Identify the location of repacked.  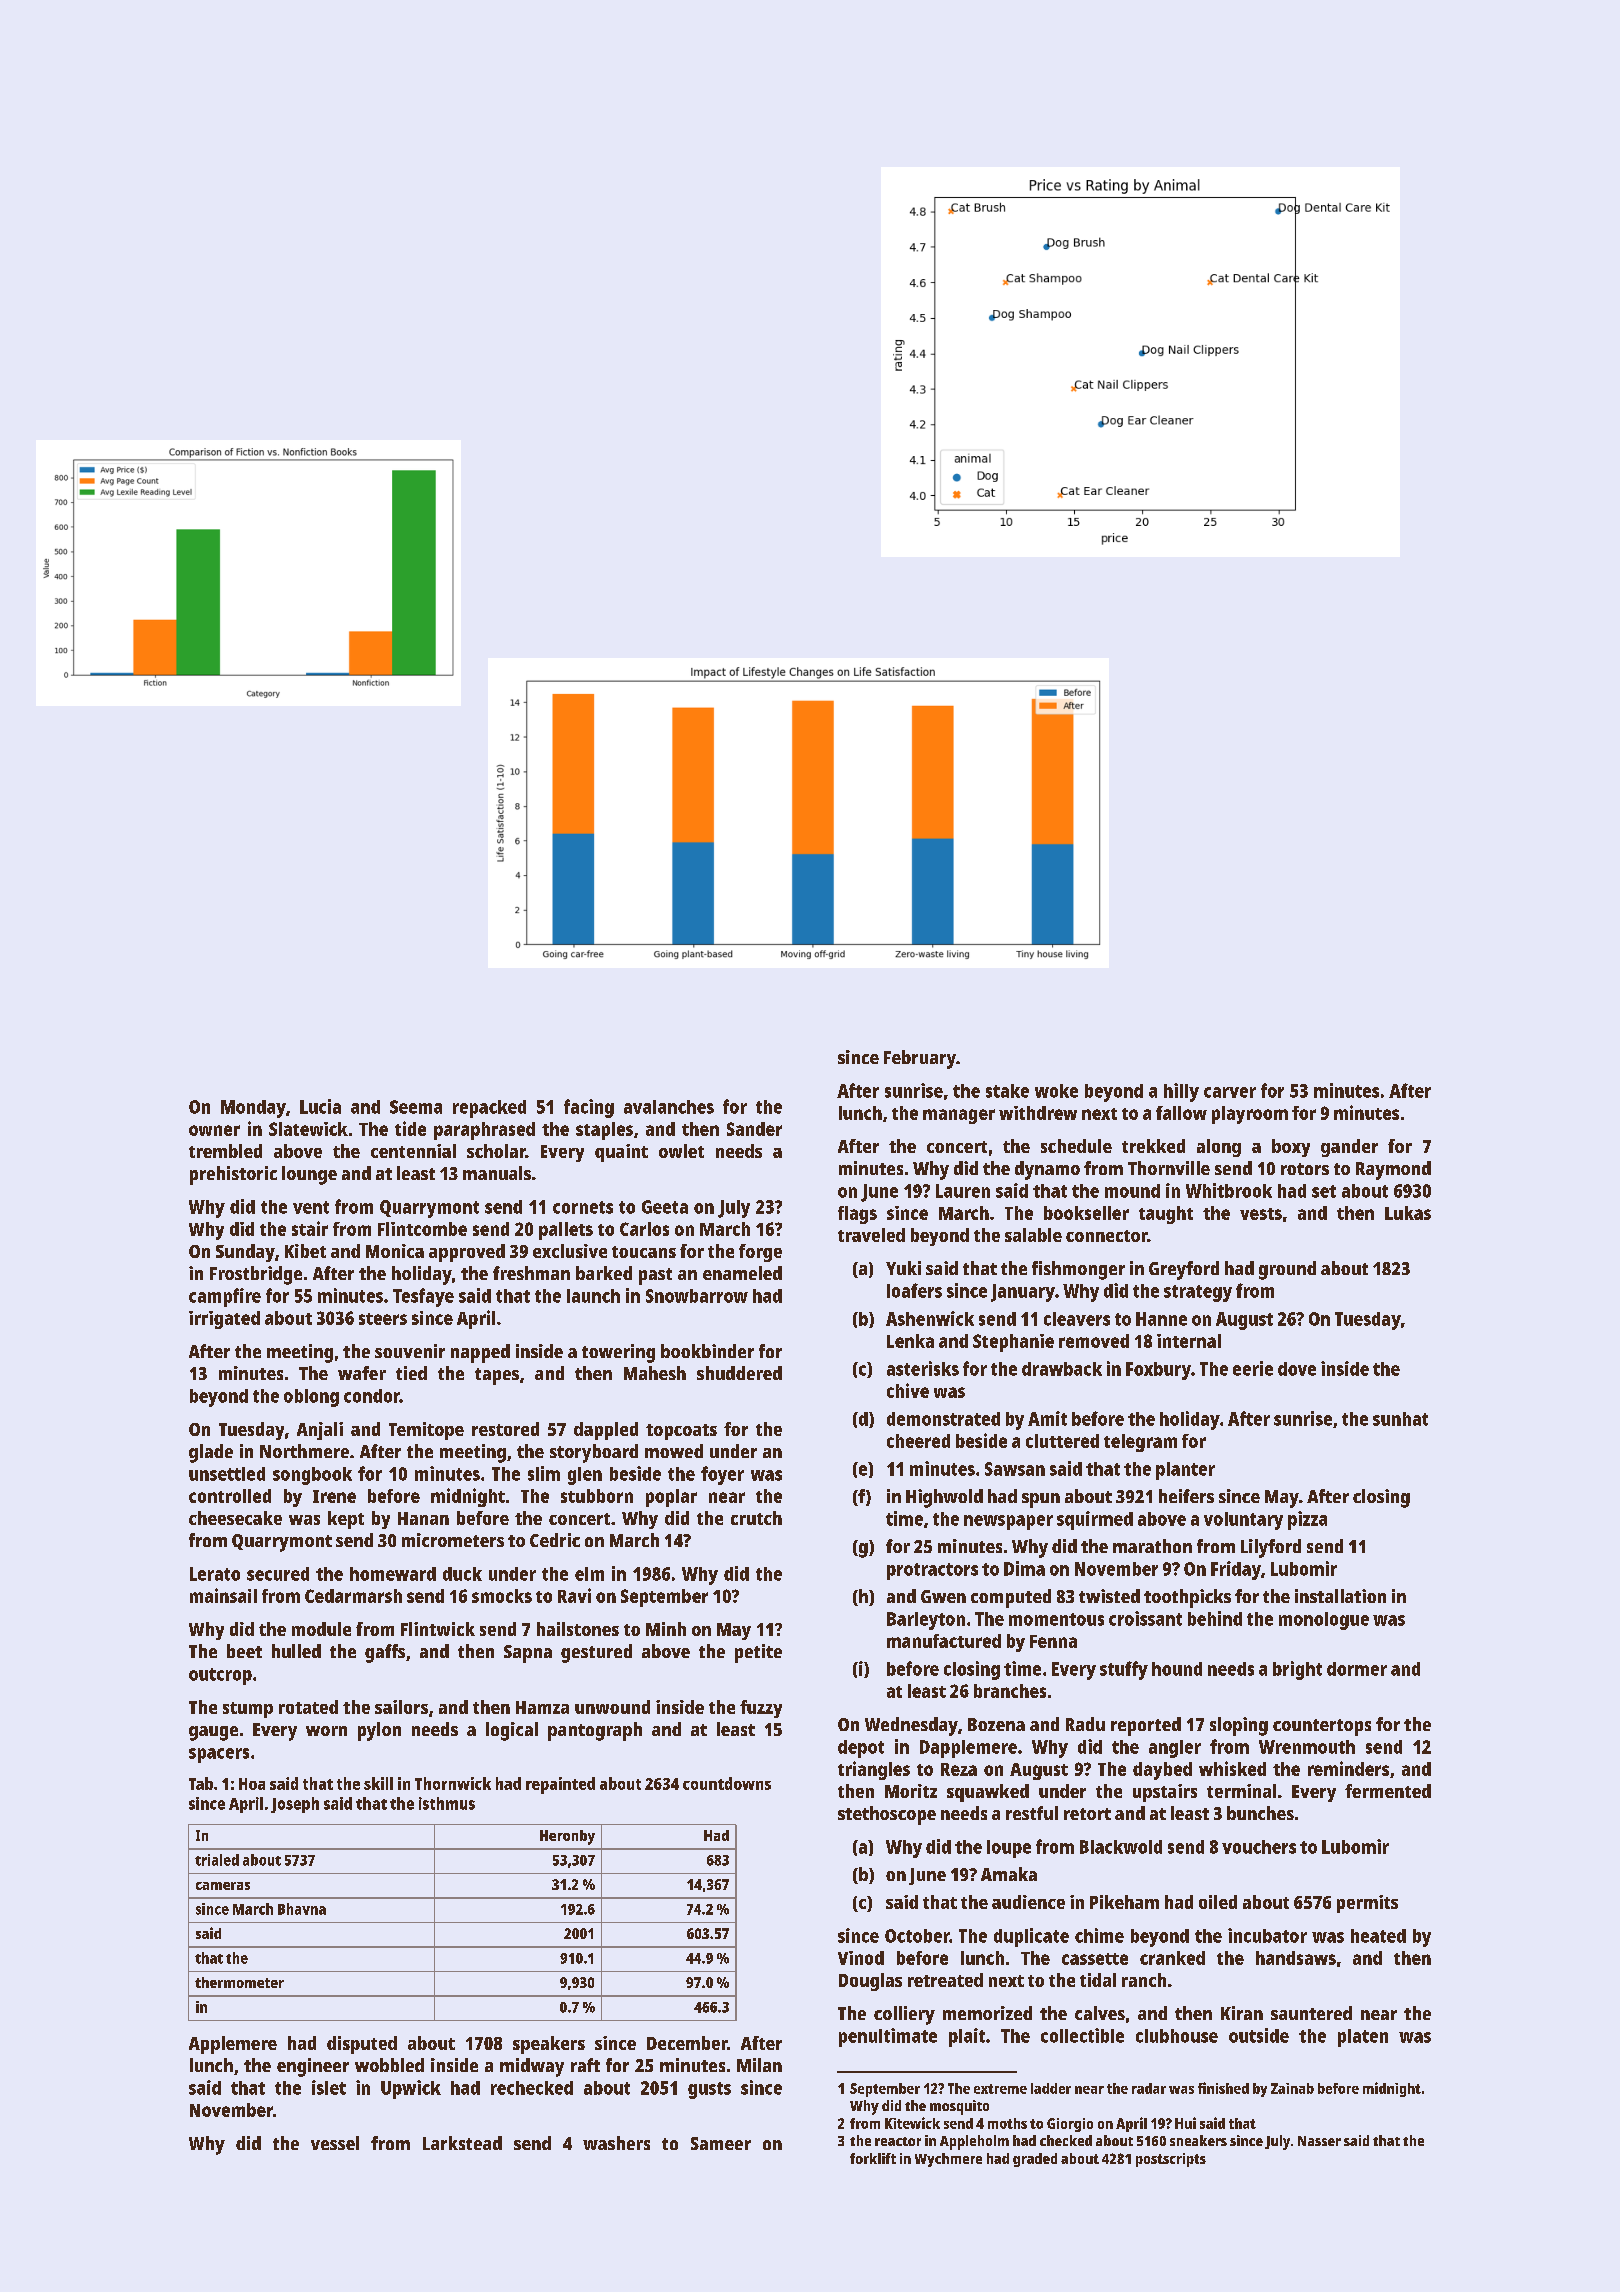
(489, 1109).
